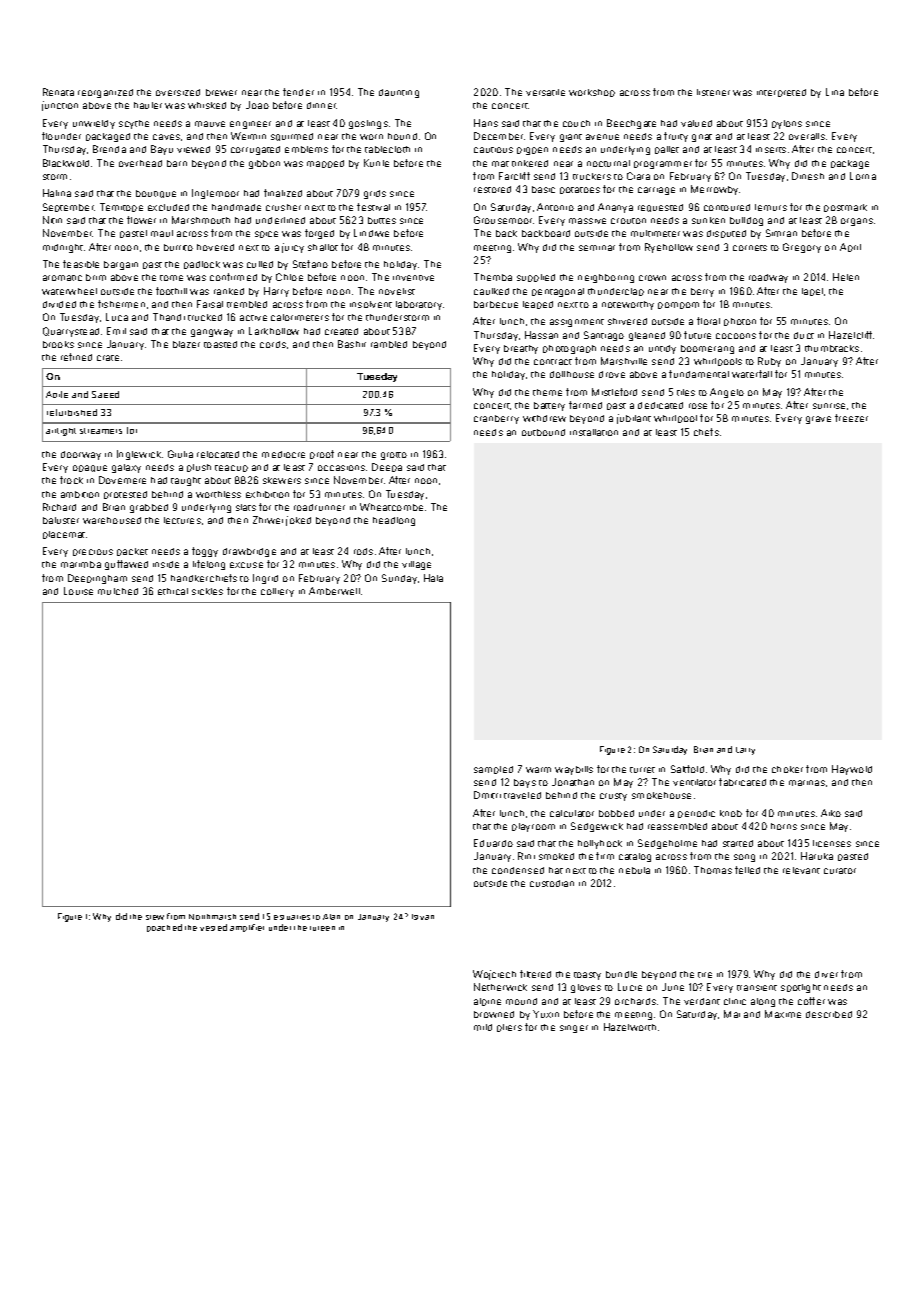 This screenshot has height=1308, width=924. Describe the element at coordinates (246, 507) in the screenshot. I see `slats` at that location.
